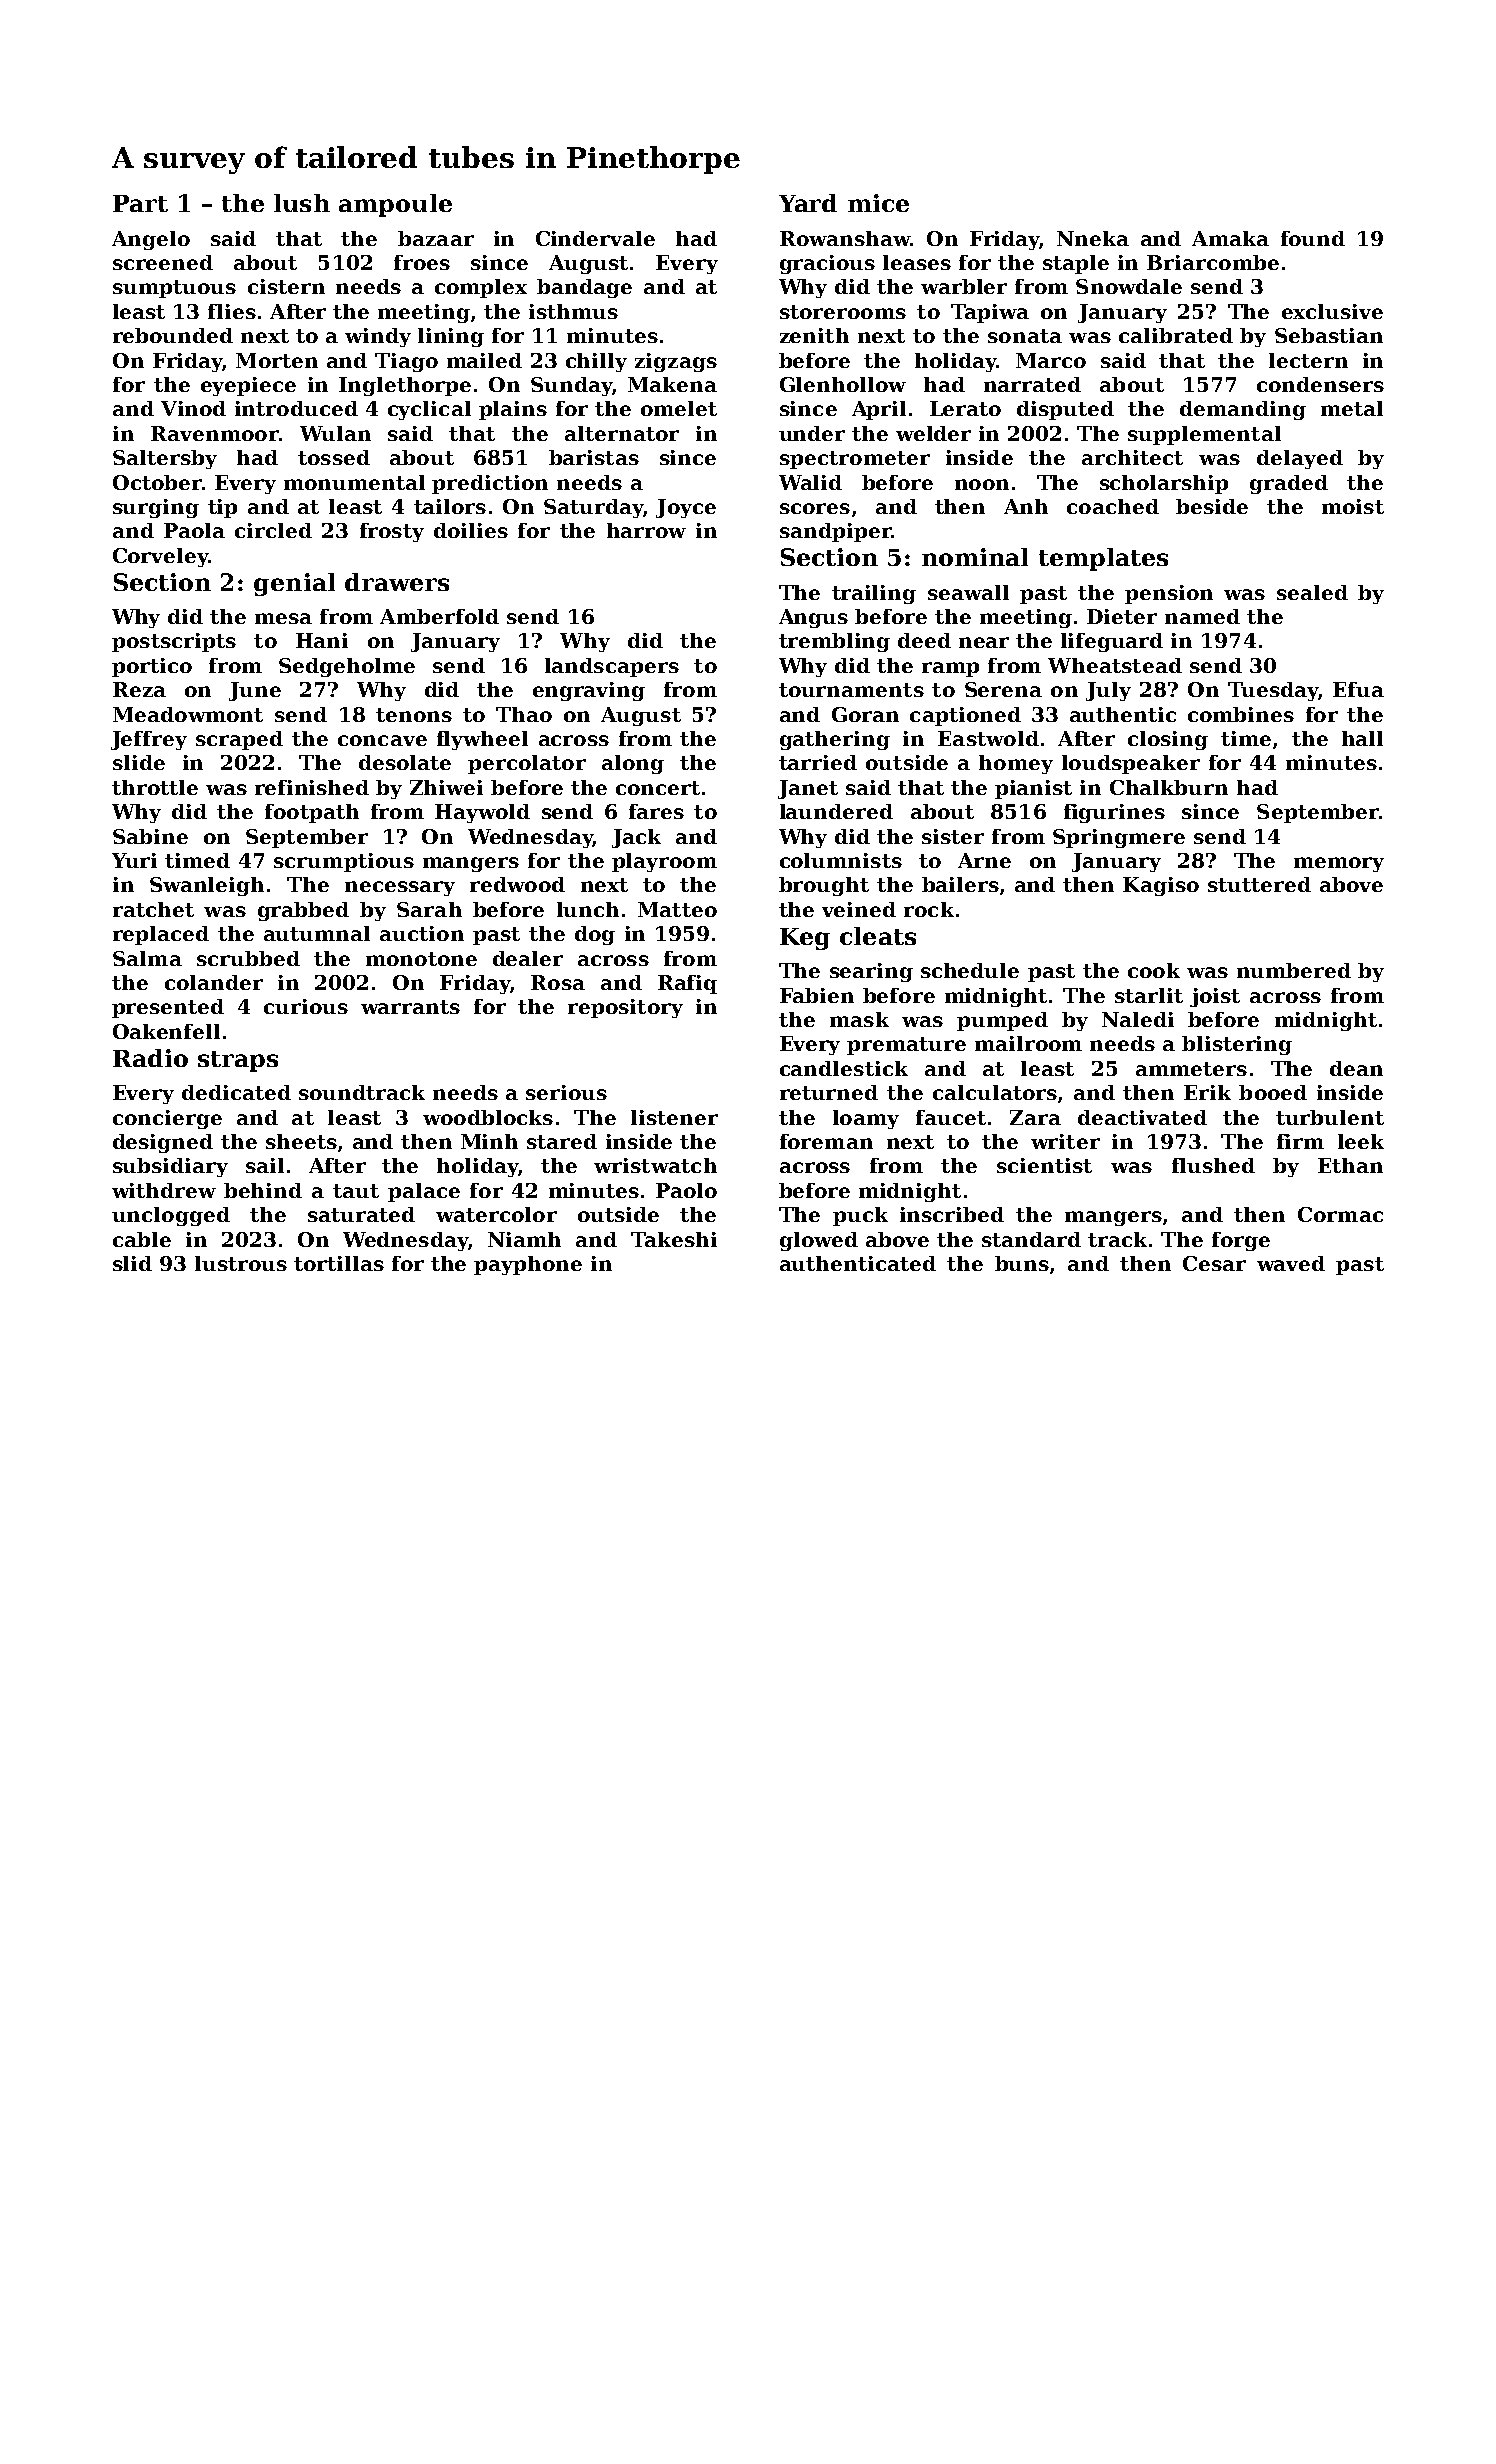 The width and height of the document is (1496, 2464). What do you see at coordinates (835, 532) in the document?
I see `sandpiper` at bounding box center [835, 532].
